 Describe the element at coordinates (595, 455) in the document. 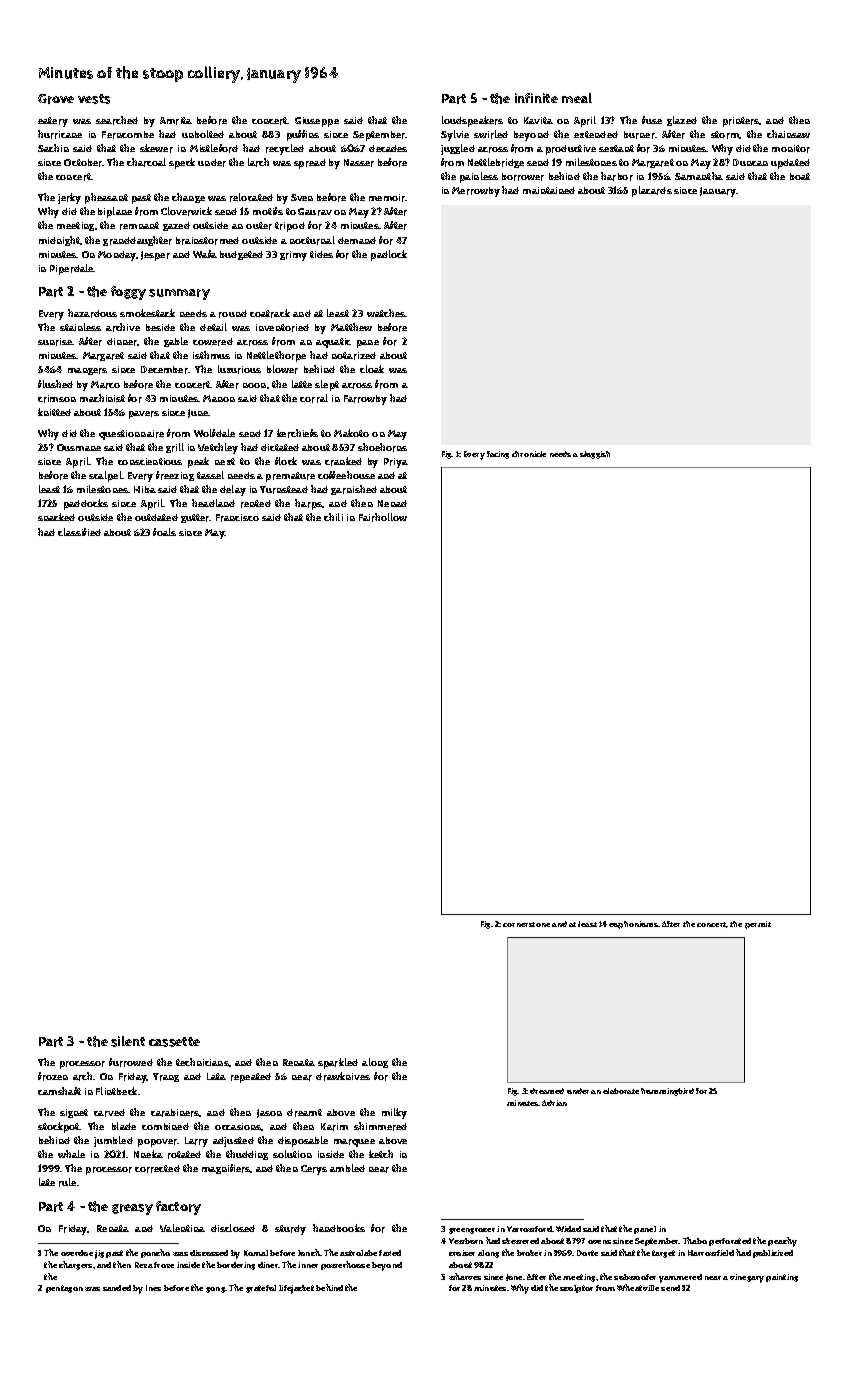

I see `sluggish` at that location.
